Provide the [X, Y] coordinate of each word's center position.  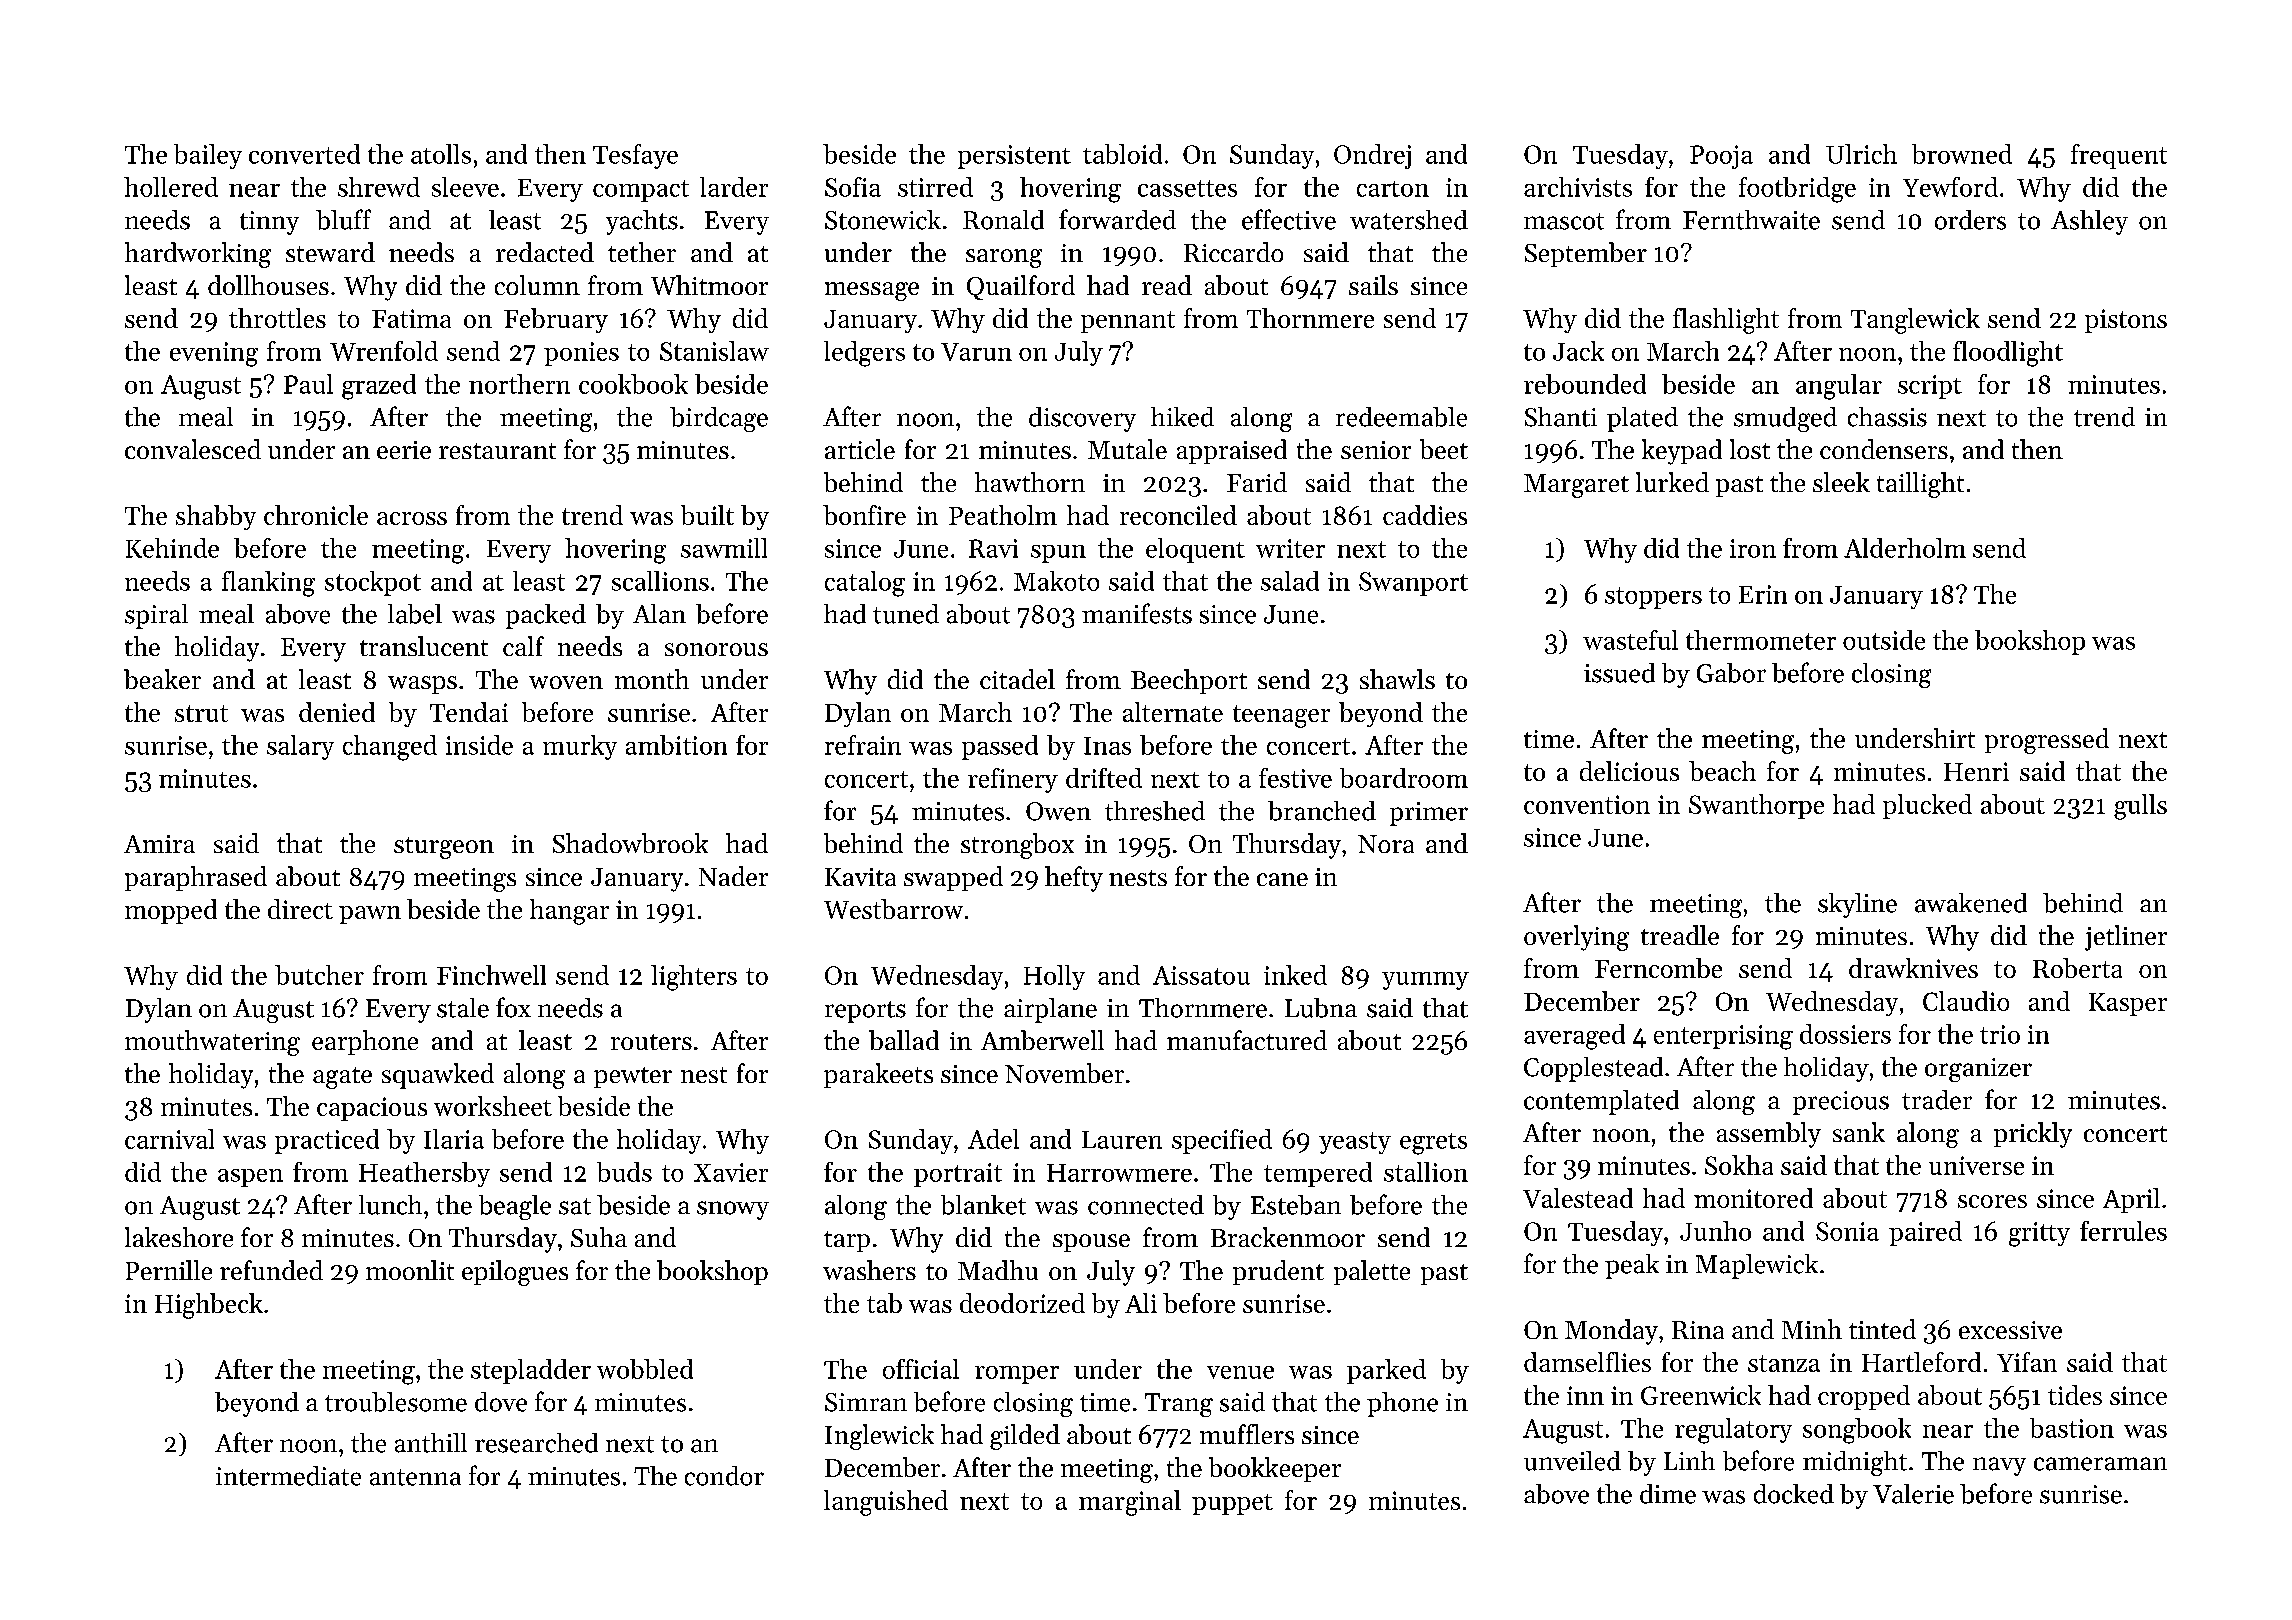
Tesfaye [635, 156]
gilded [1025, 1437]
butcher [319, 975]
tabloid [1122, 154]
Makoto [1056, 581]
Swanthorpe [1756, 806]
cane [1282, 879]
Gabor [1731, 673]
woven [566, 682]
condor [724, 1476]
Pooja [1721, 157]
